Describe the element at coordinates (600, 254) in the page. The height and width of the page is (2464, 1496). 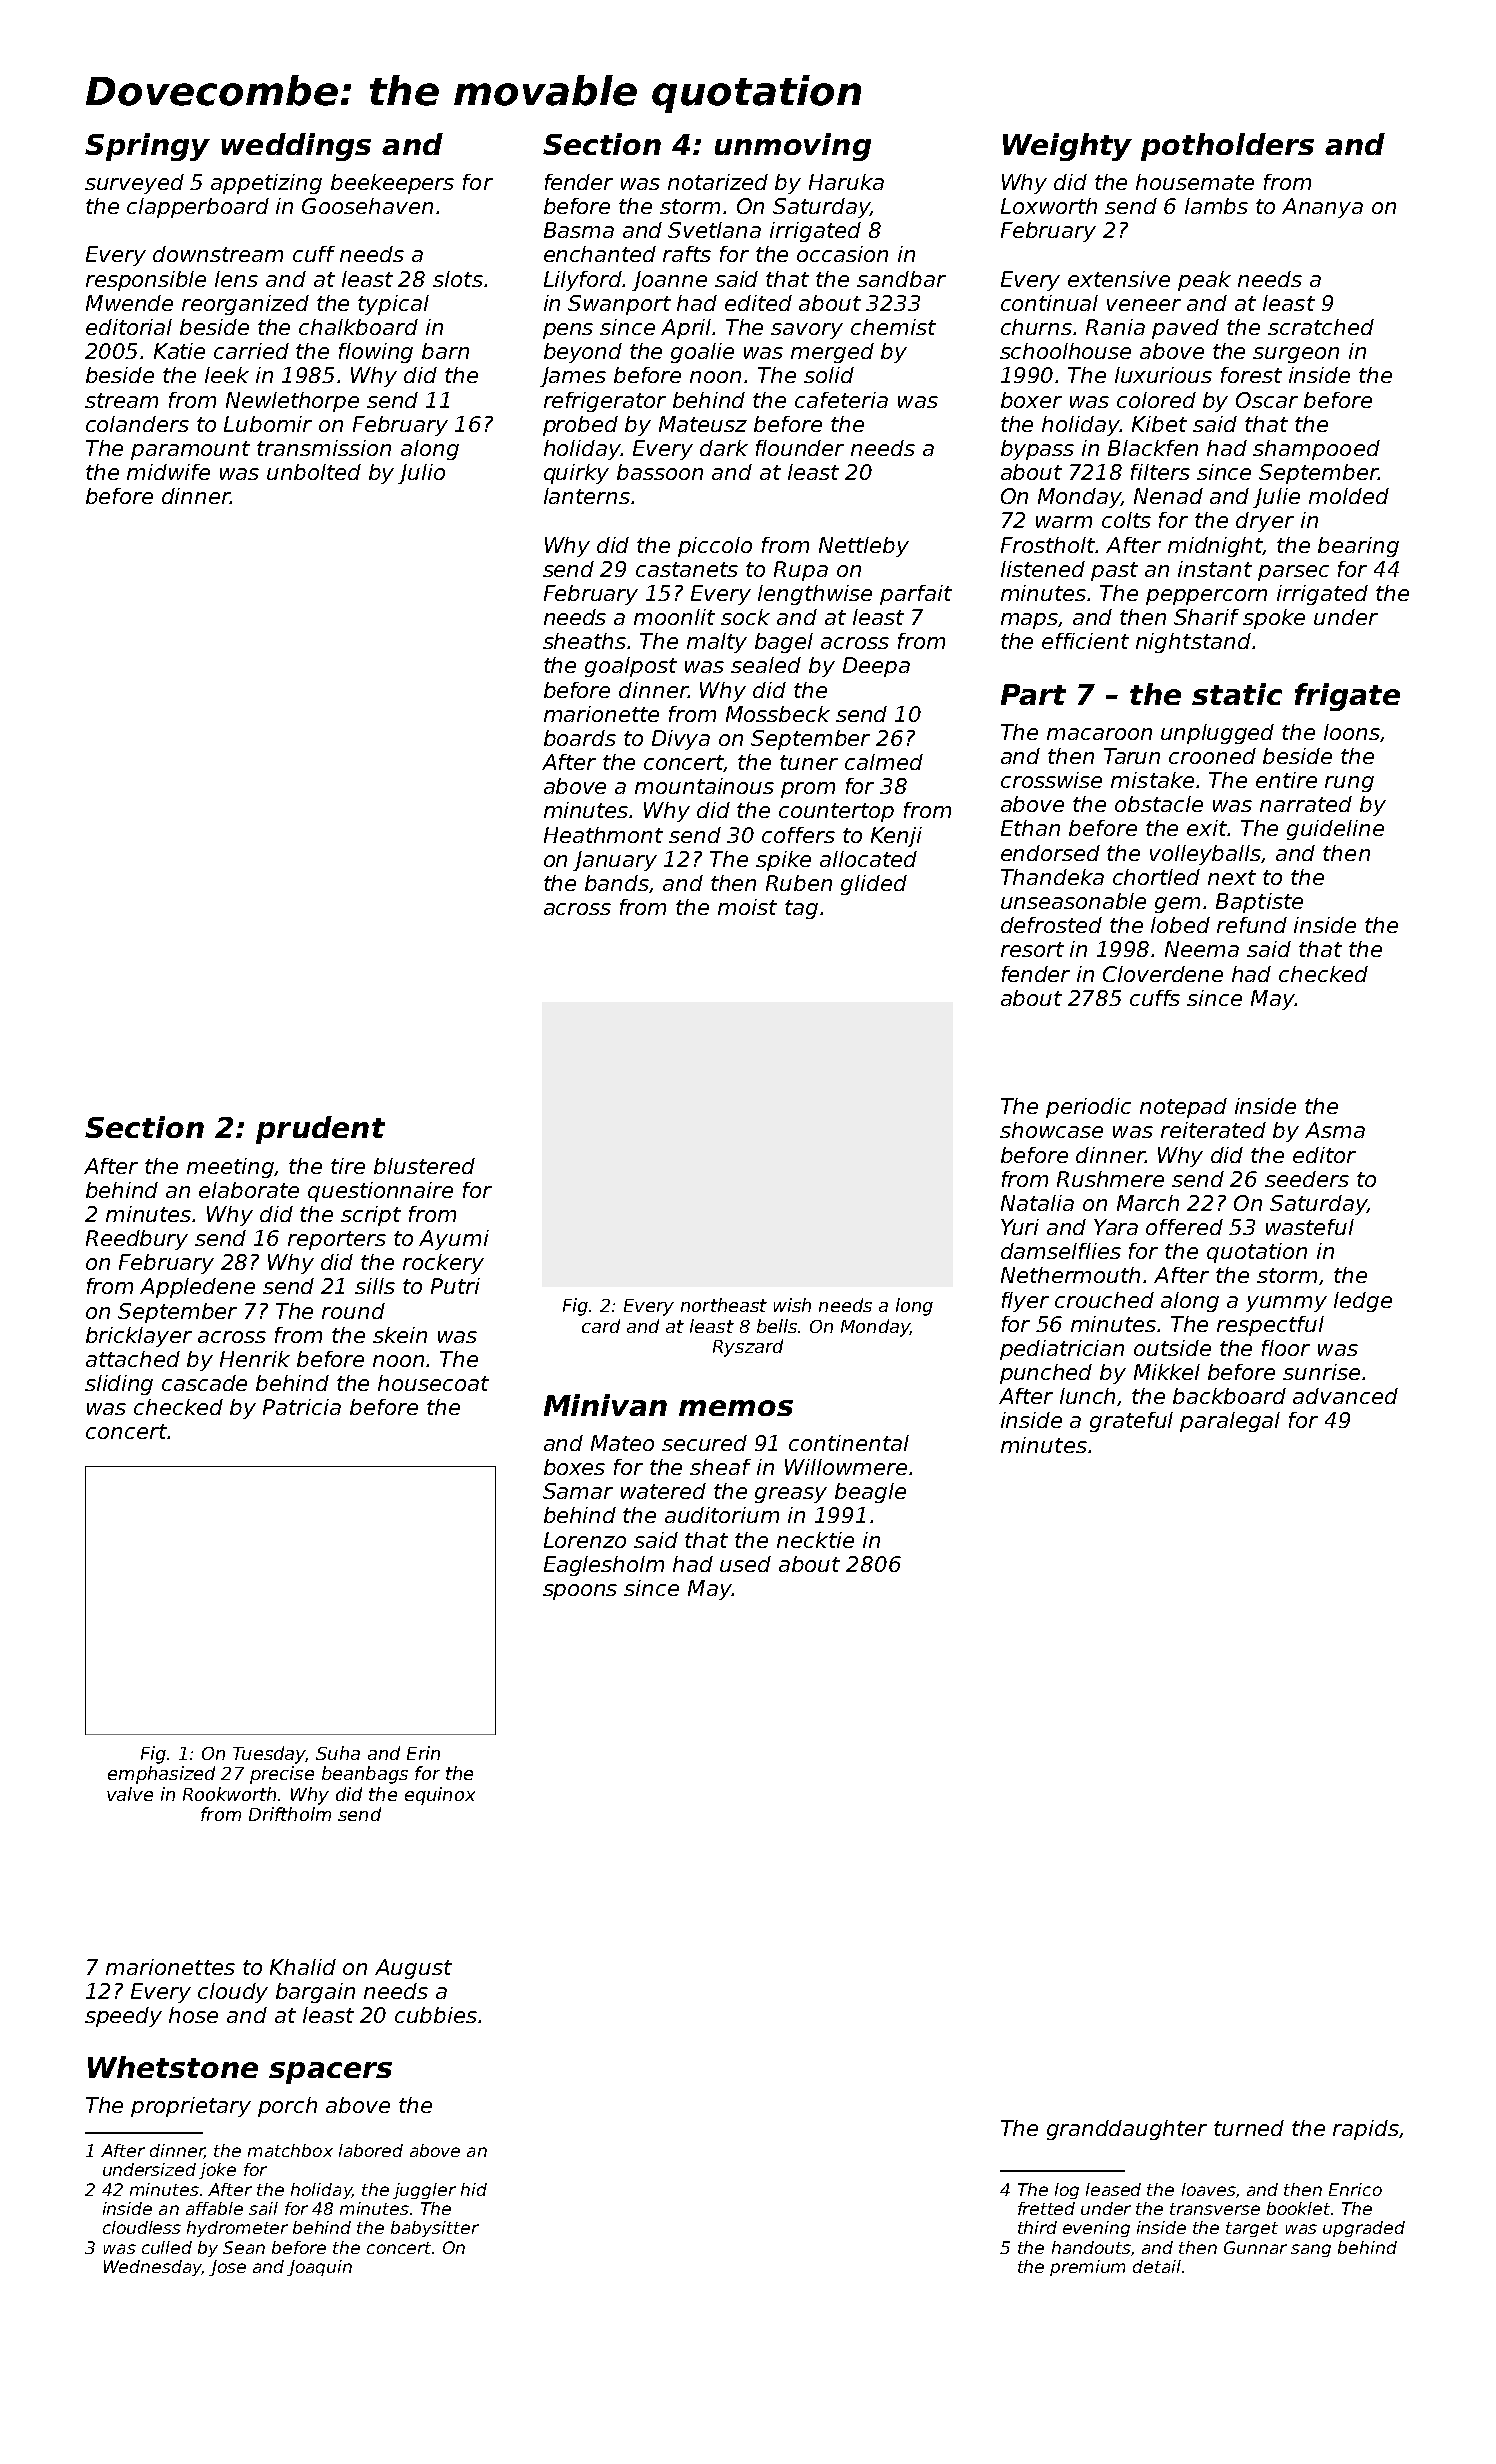
I see `enchanted` at that location.
